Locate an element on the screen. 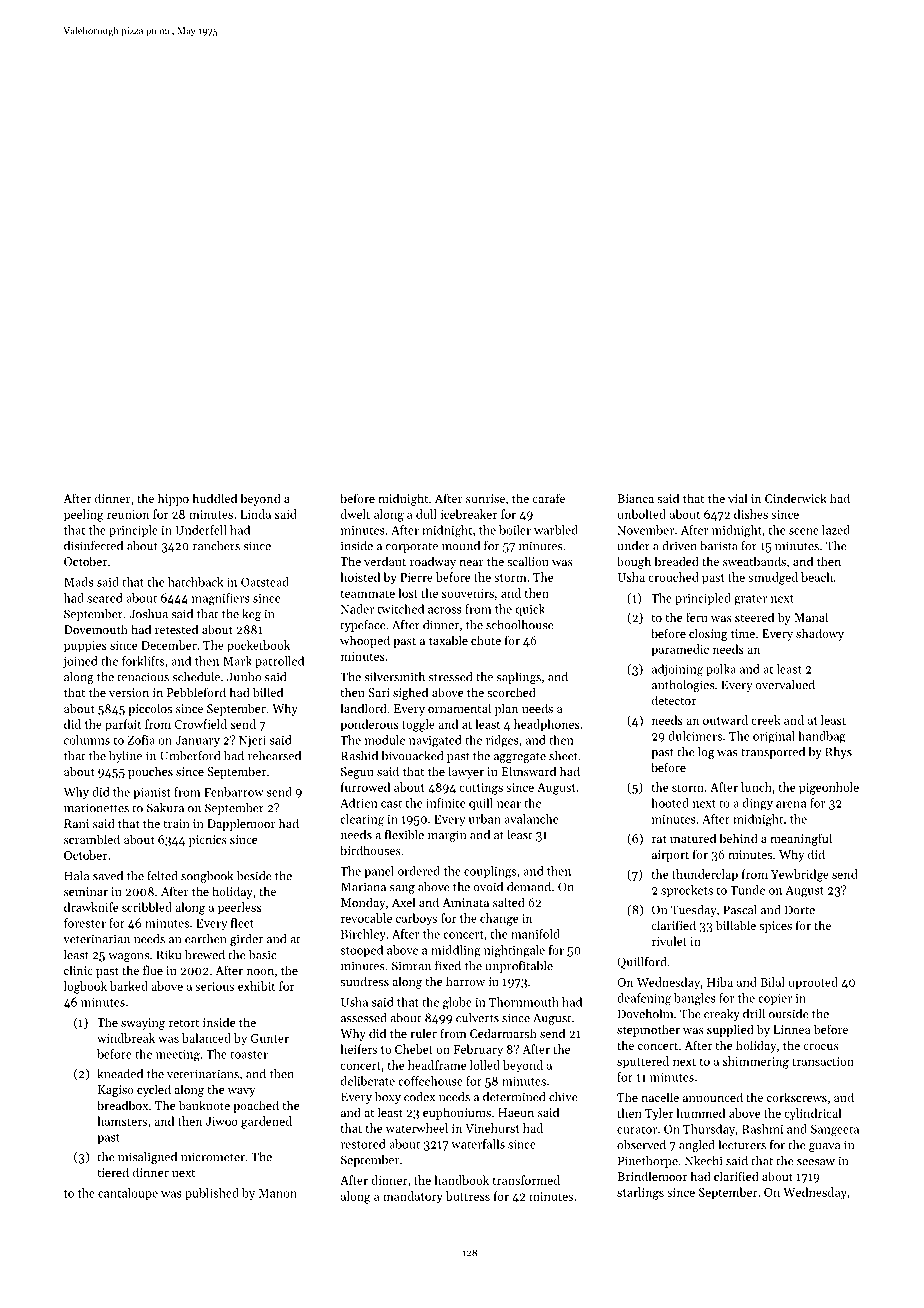  hatchback is located at coordinates (196, 582).
